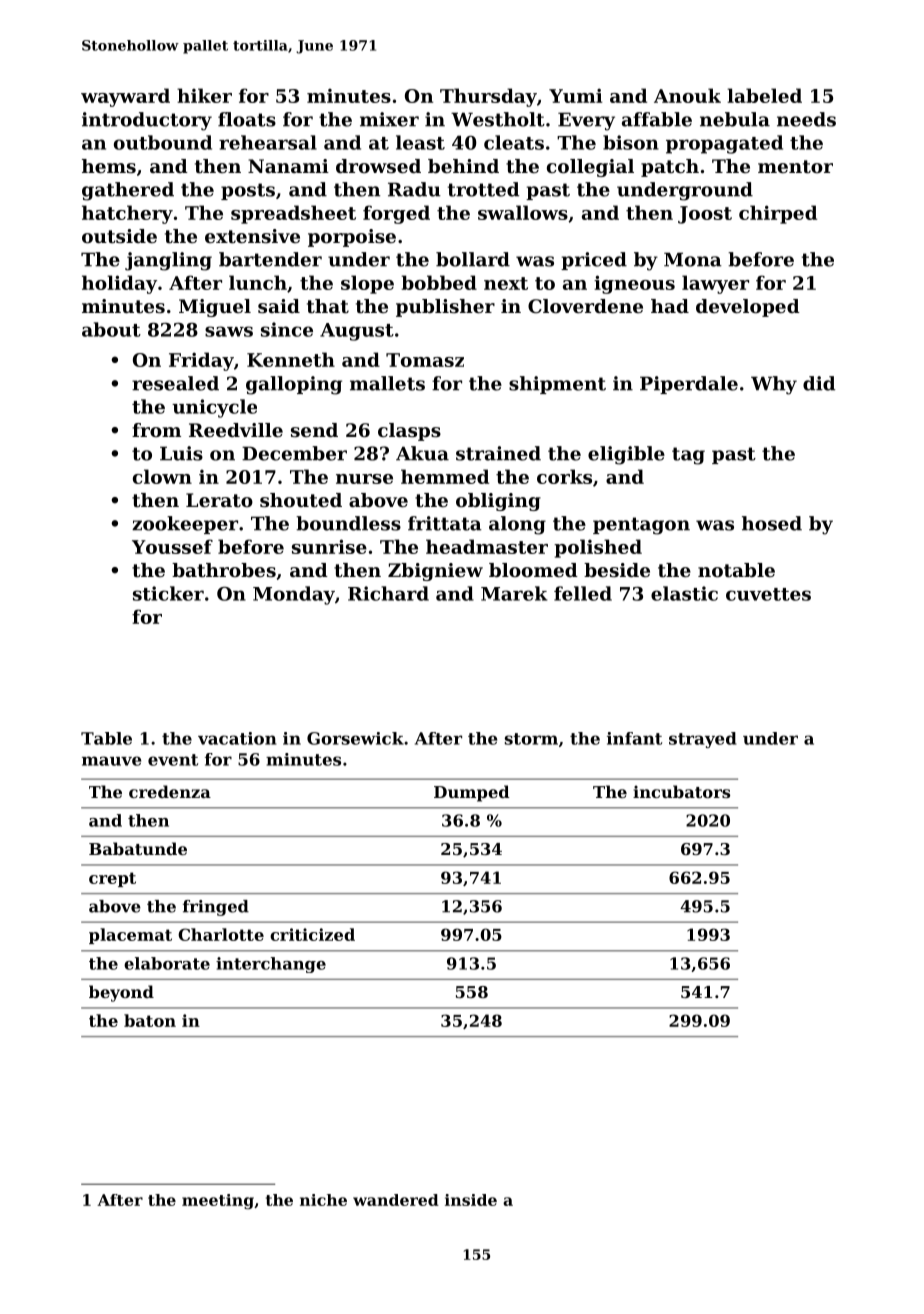  What do you see at coordinates (388, 593) in the screenshot?
I see `Richard` at bounding box center [388, 593].
